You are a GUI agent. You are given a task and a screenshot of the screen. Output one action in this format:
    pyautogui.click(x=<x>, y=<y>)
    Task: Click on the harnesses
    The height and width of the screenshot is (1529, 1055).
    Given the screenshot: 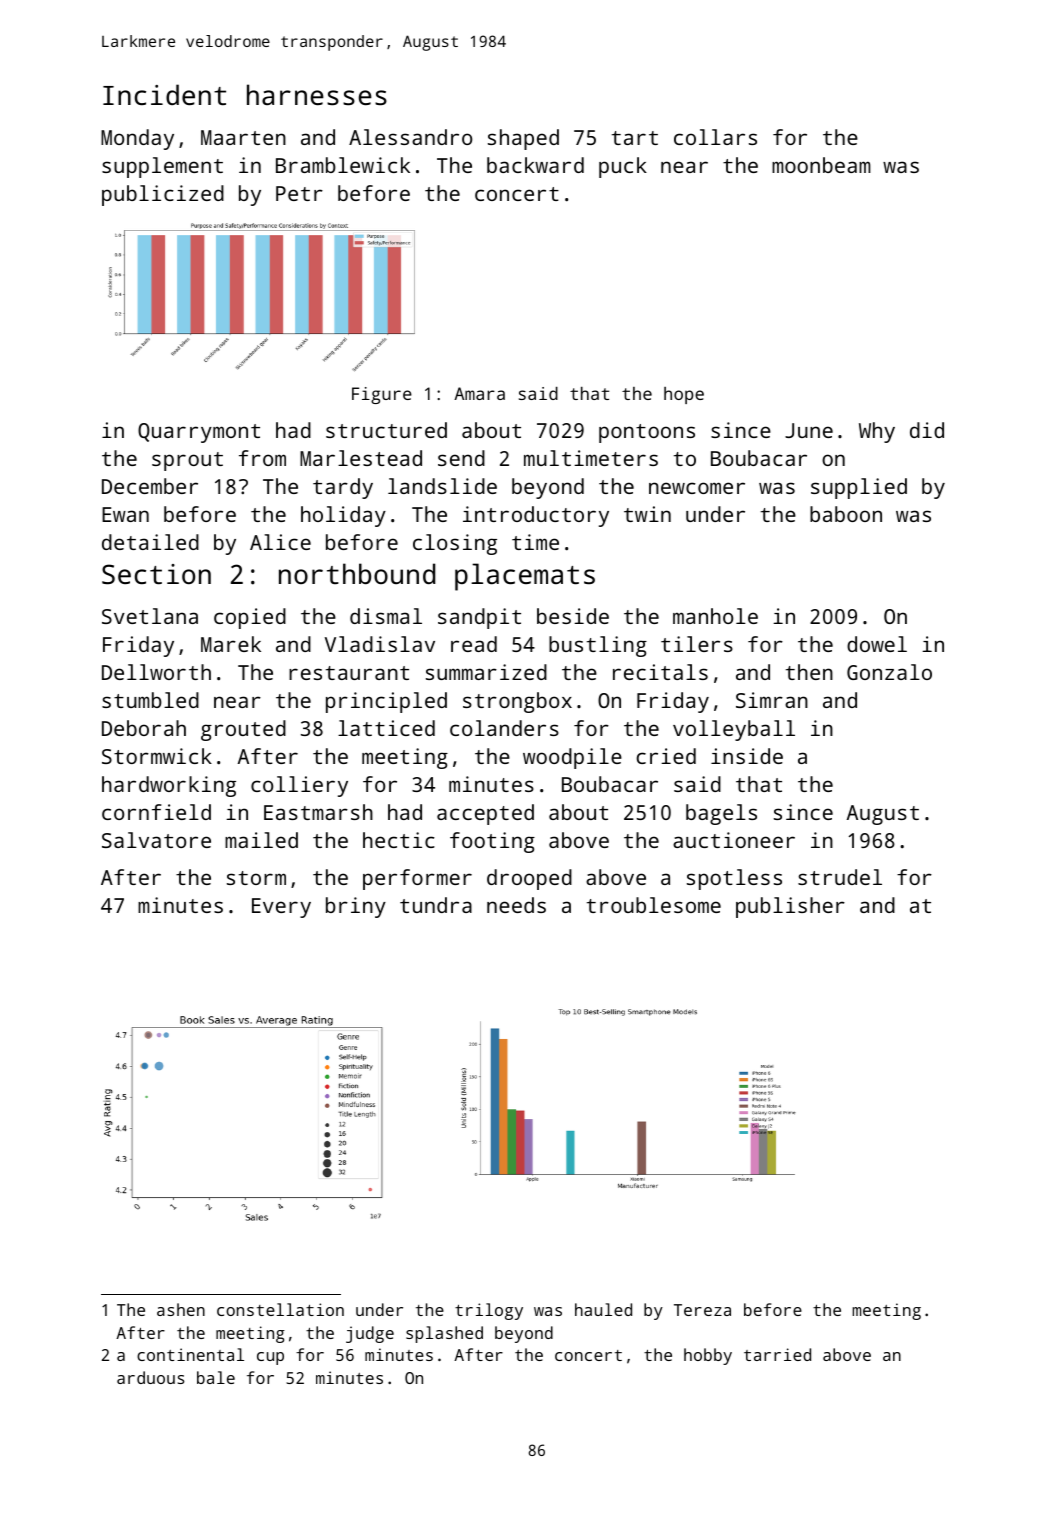 What is the action you would take?
    pyautogui.click(x=317, y=95)
